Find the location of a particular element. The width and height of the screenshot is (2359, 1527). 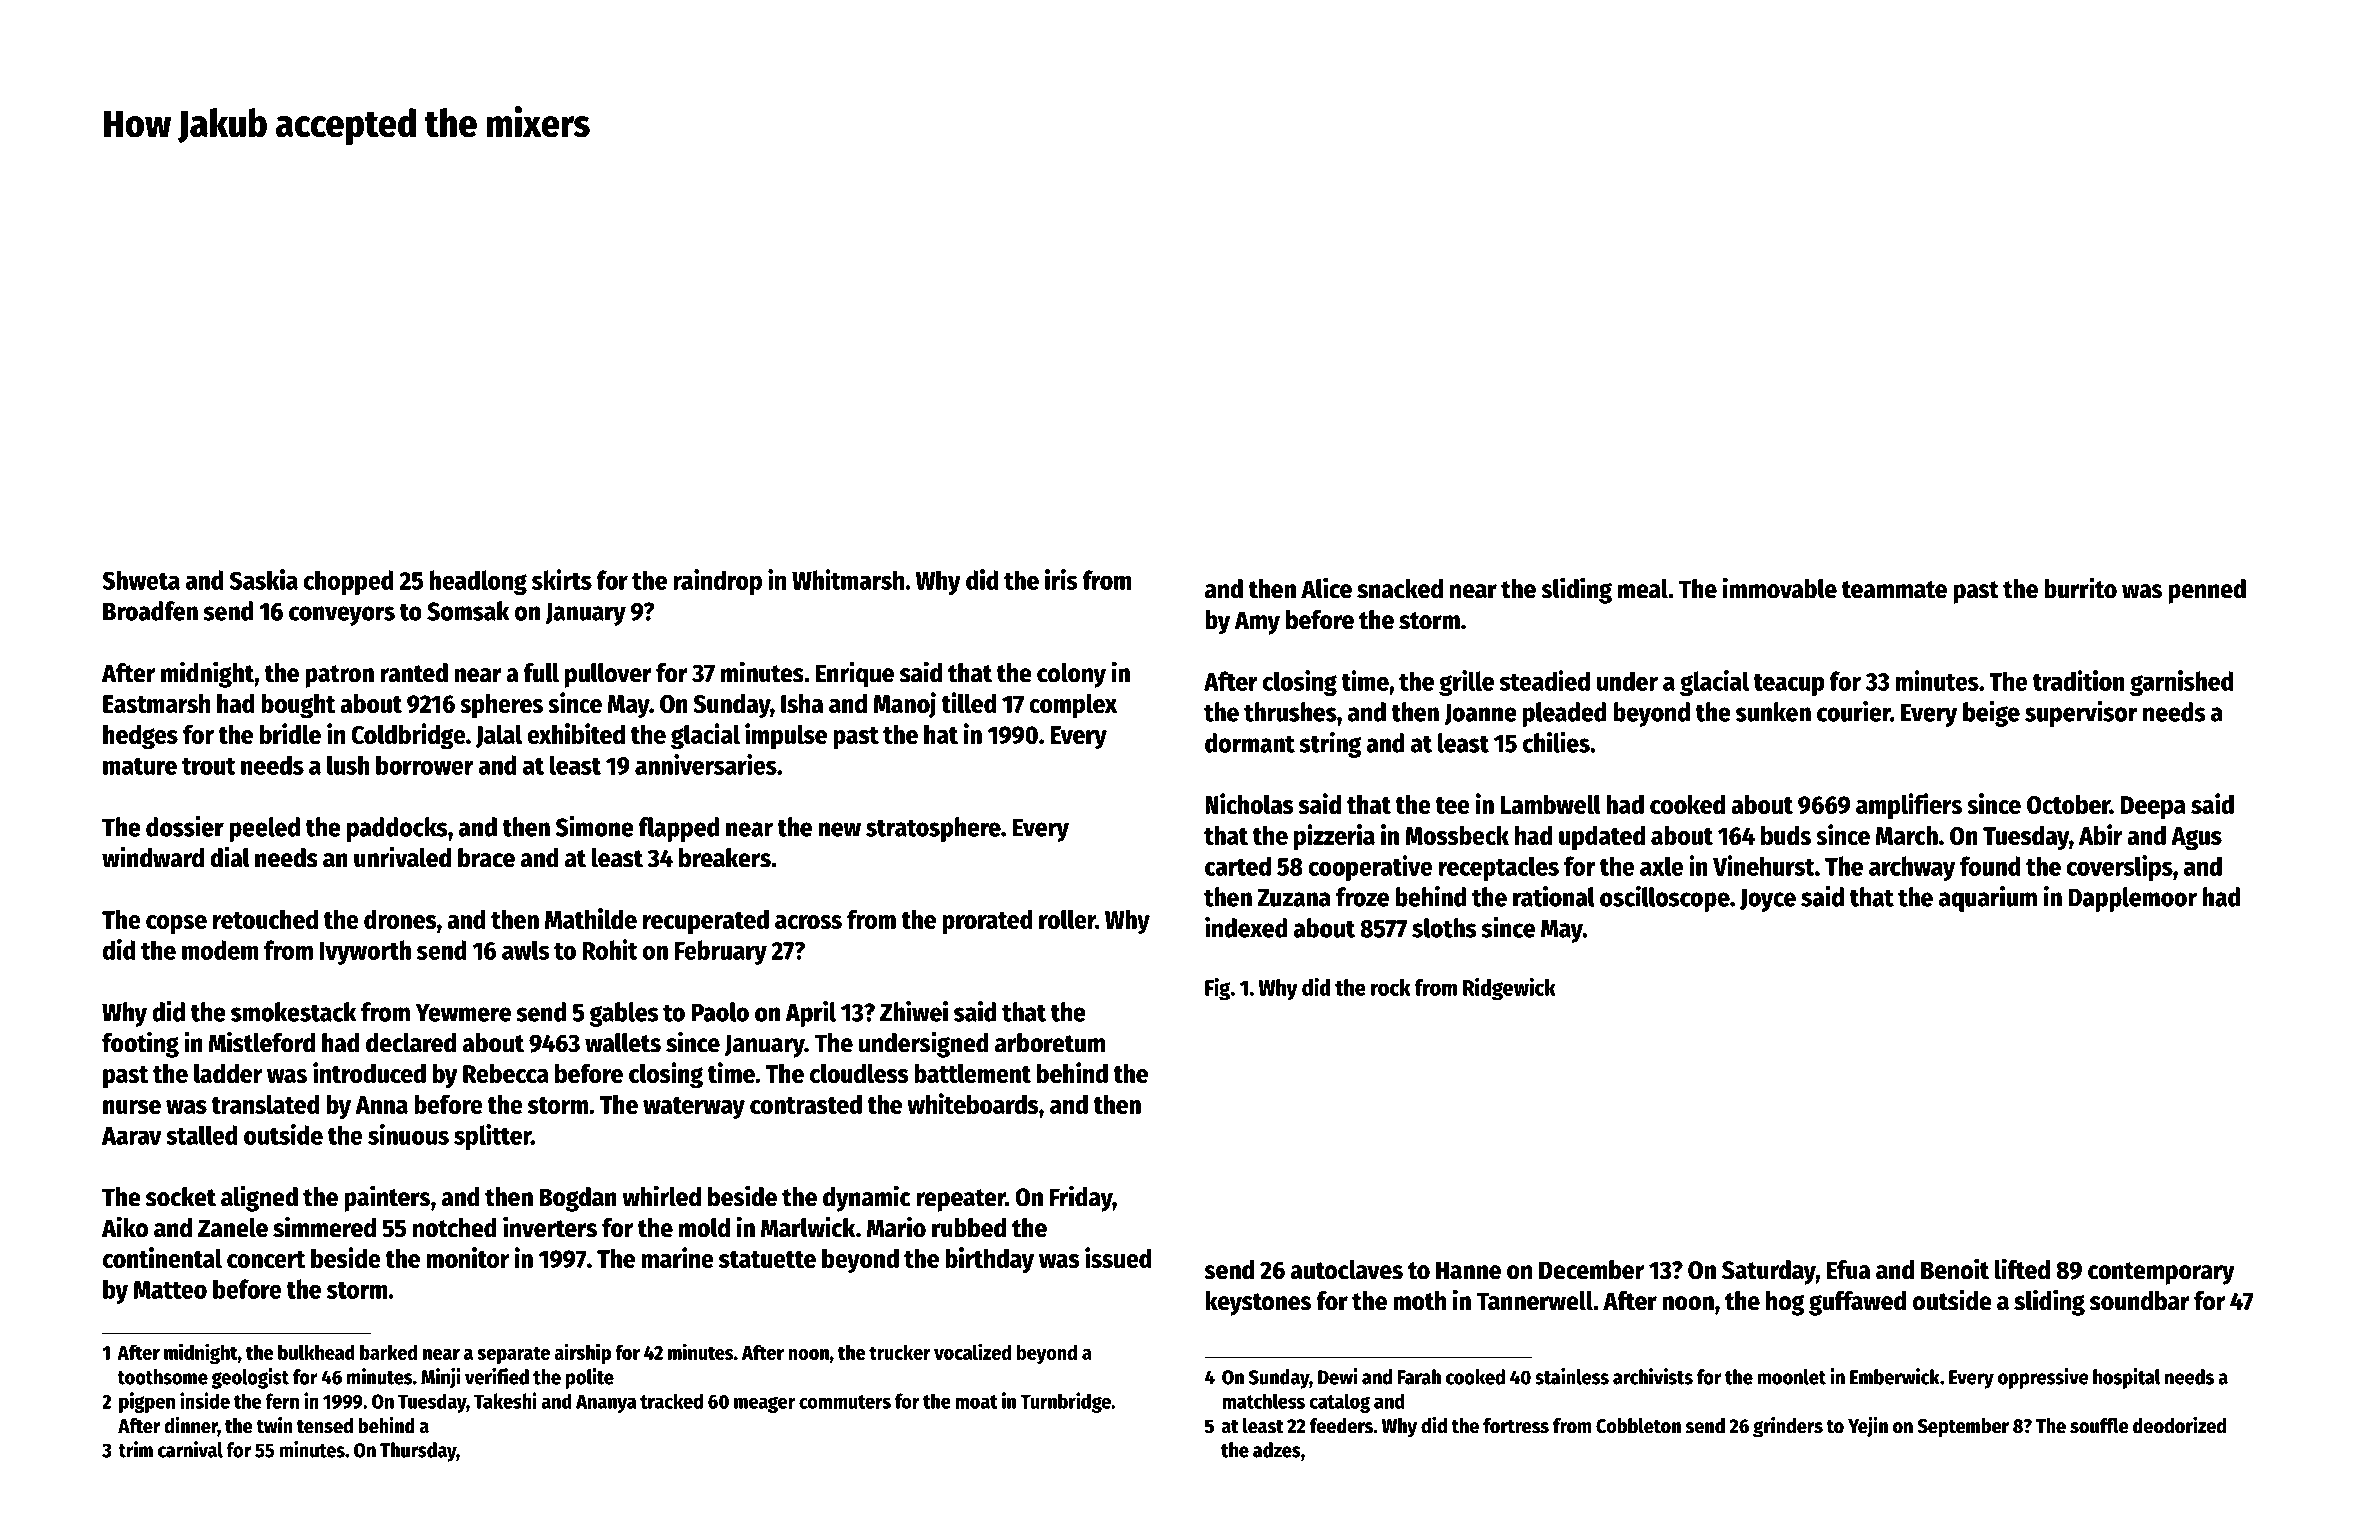

skirts is located at coordinates (562, 579).
